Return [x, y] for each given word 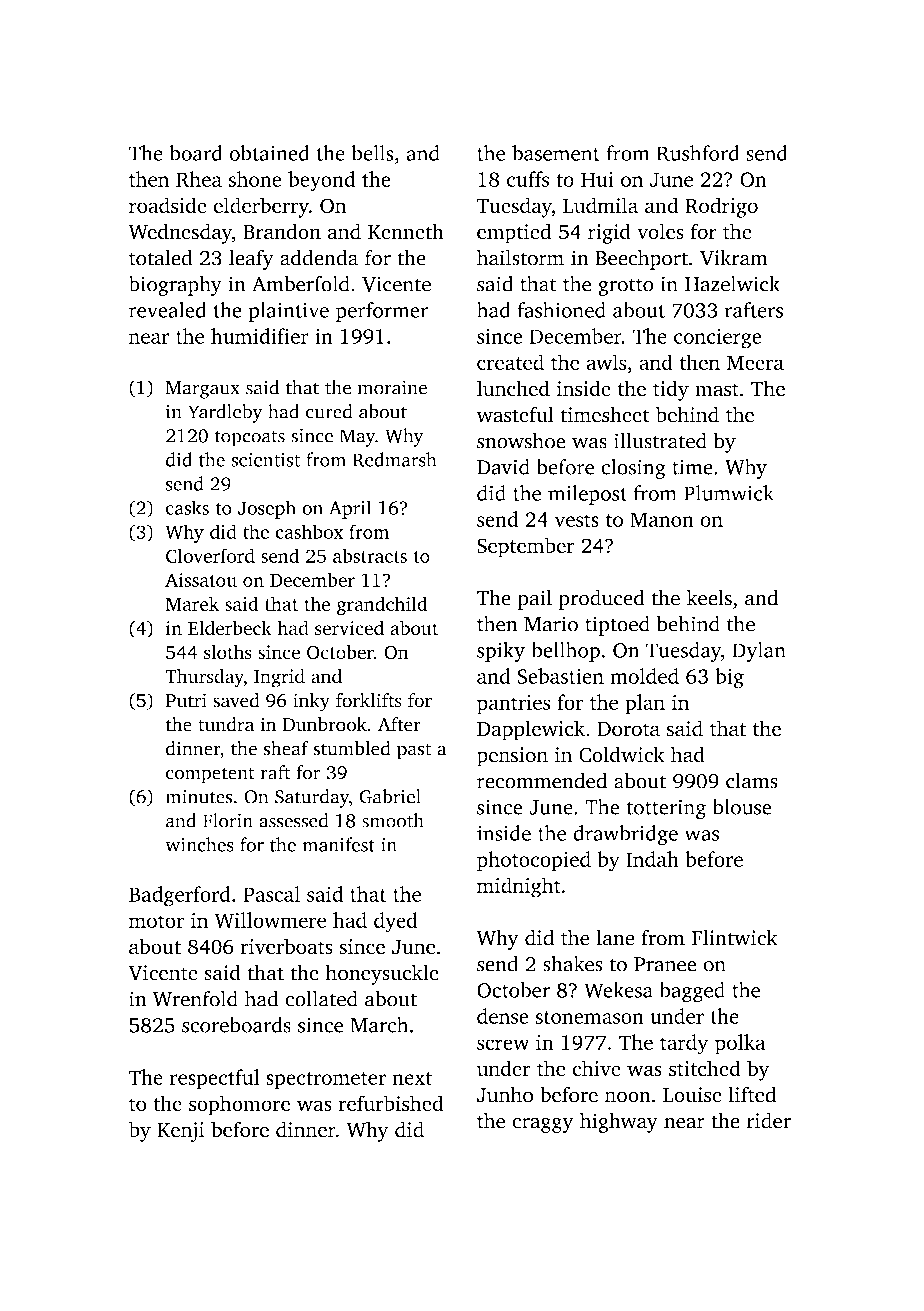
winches [199, 844]
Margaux [203, 390]
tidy [671, 390]
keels [709, 597]
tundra [226, 724]
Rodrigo [721, 207]
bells [373, 153]
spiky [501, 652]
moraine [392, 387]
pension [512, 757]
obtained [269, 153]
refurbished [391, 1103]
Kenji [180, 1132]
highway [619, 1123]
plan [645, 704]
